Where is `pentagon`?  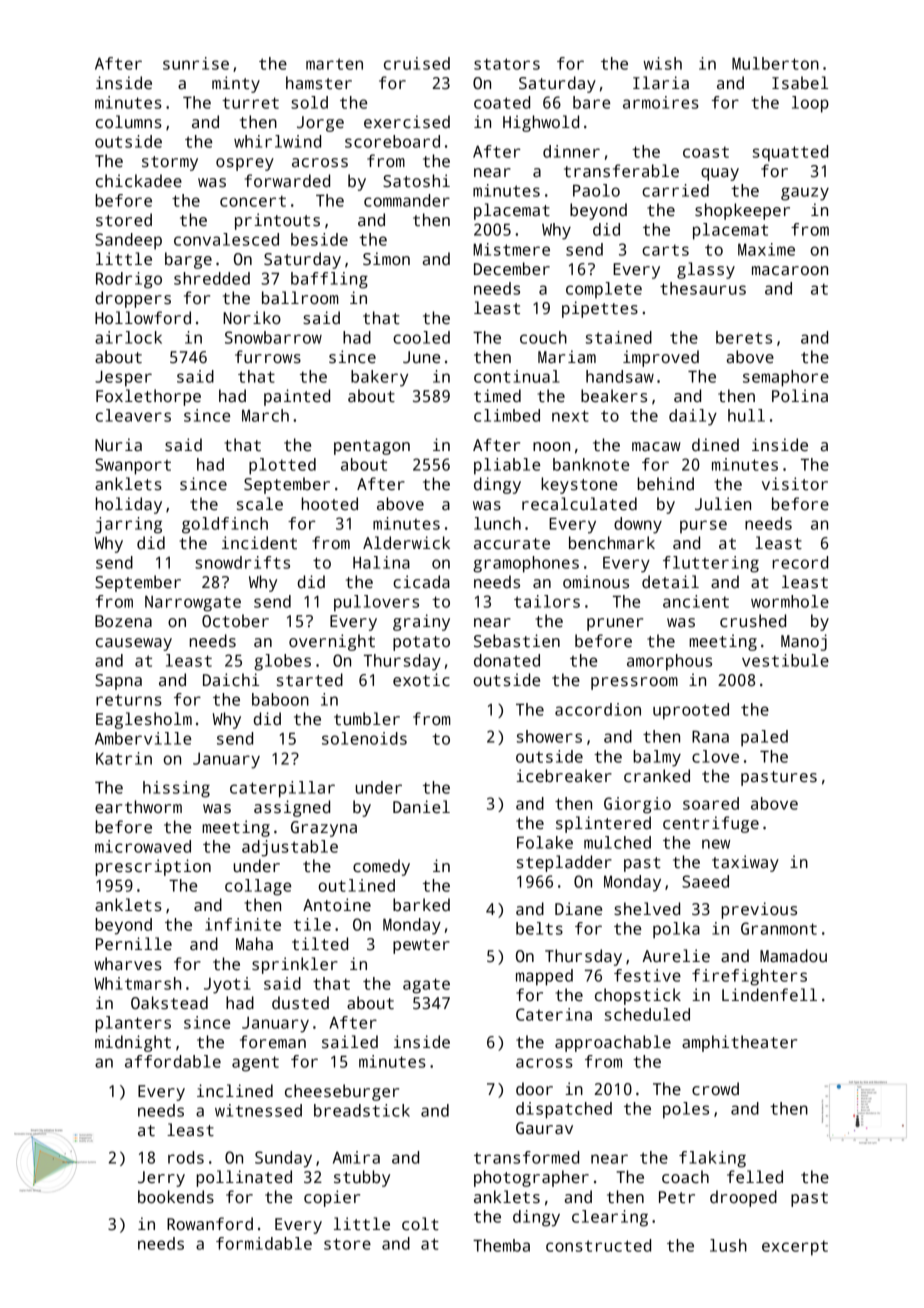 pentagon is located at coordinates (372, 447).
